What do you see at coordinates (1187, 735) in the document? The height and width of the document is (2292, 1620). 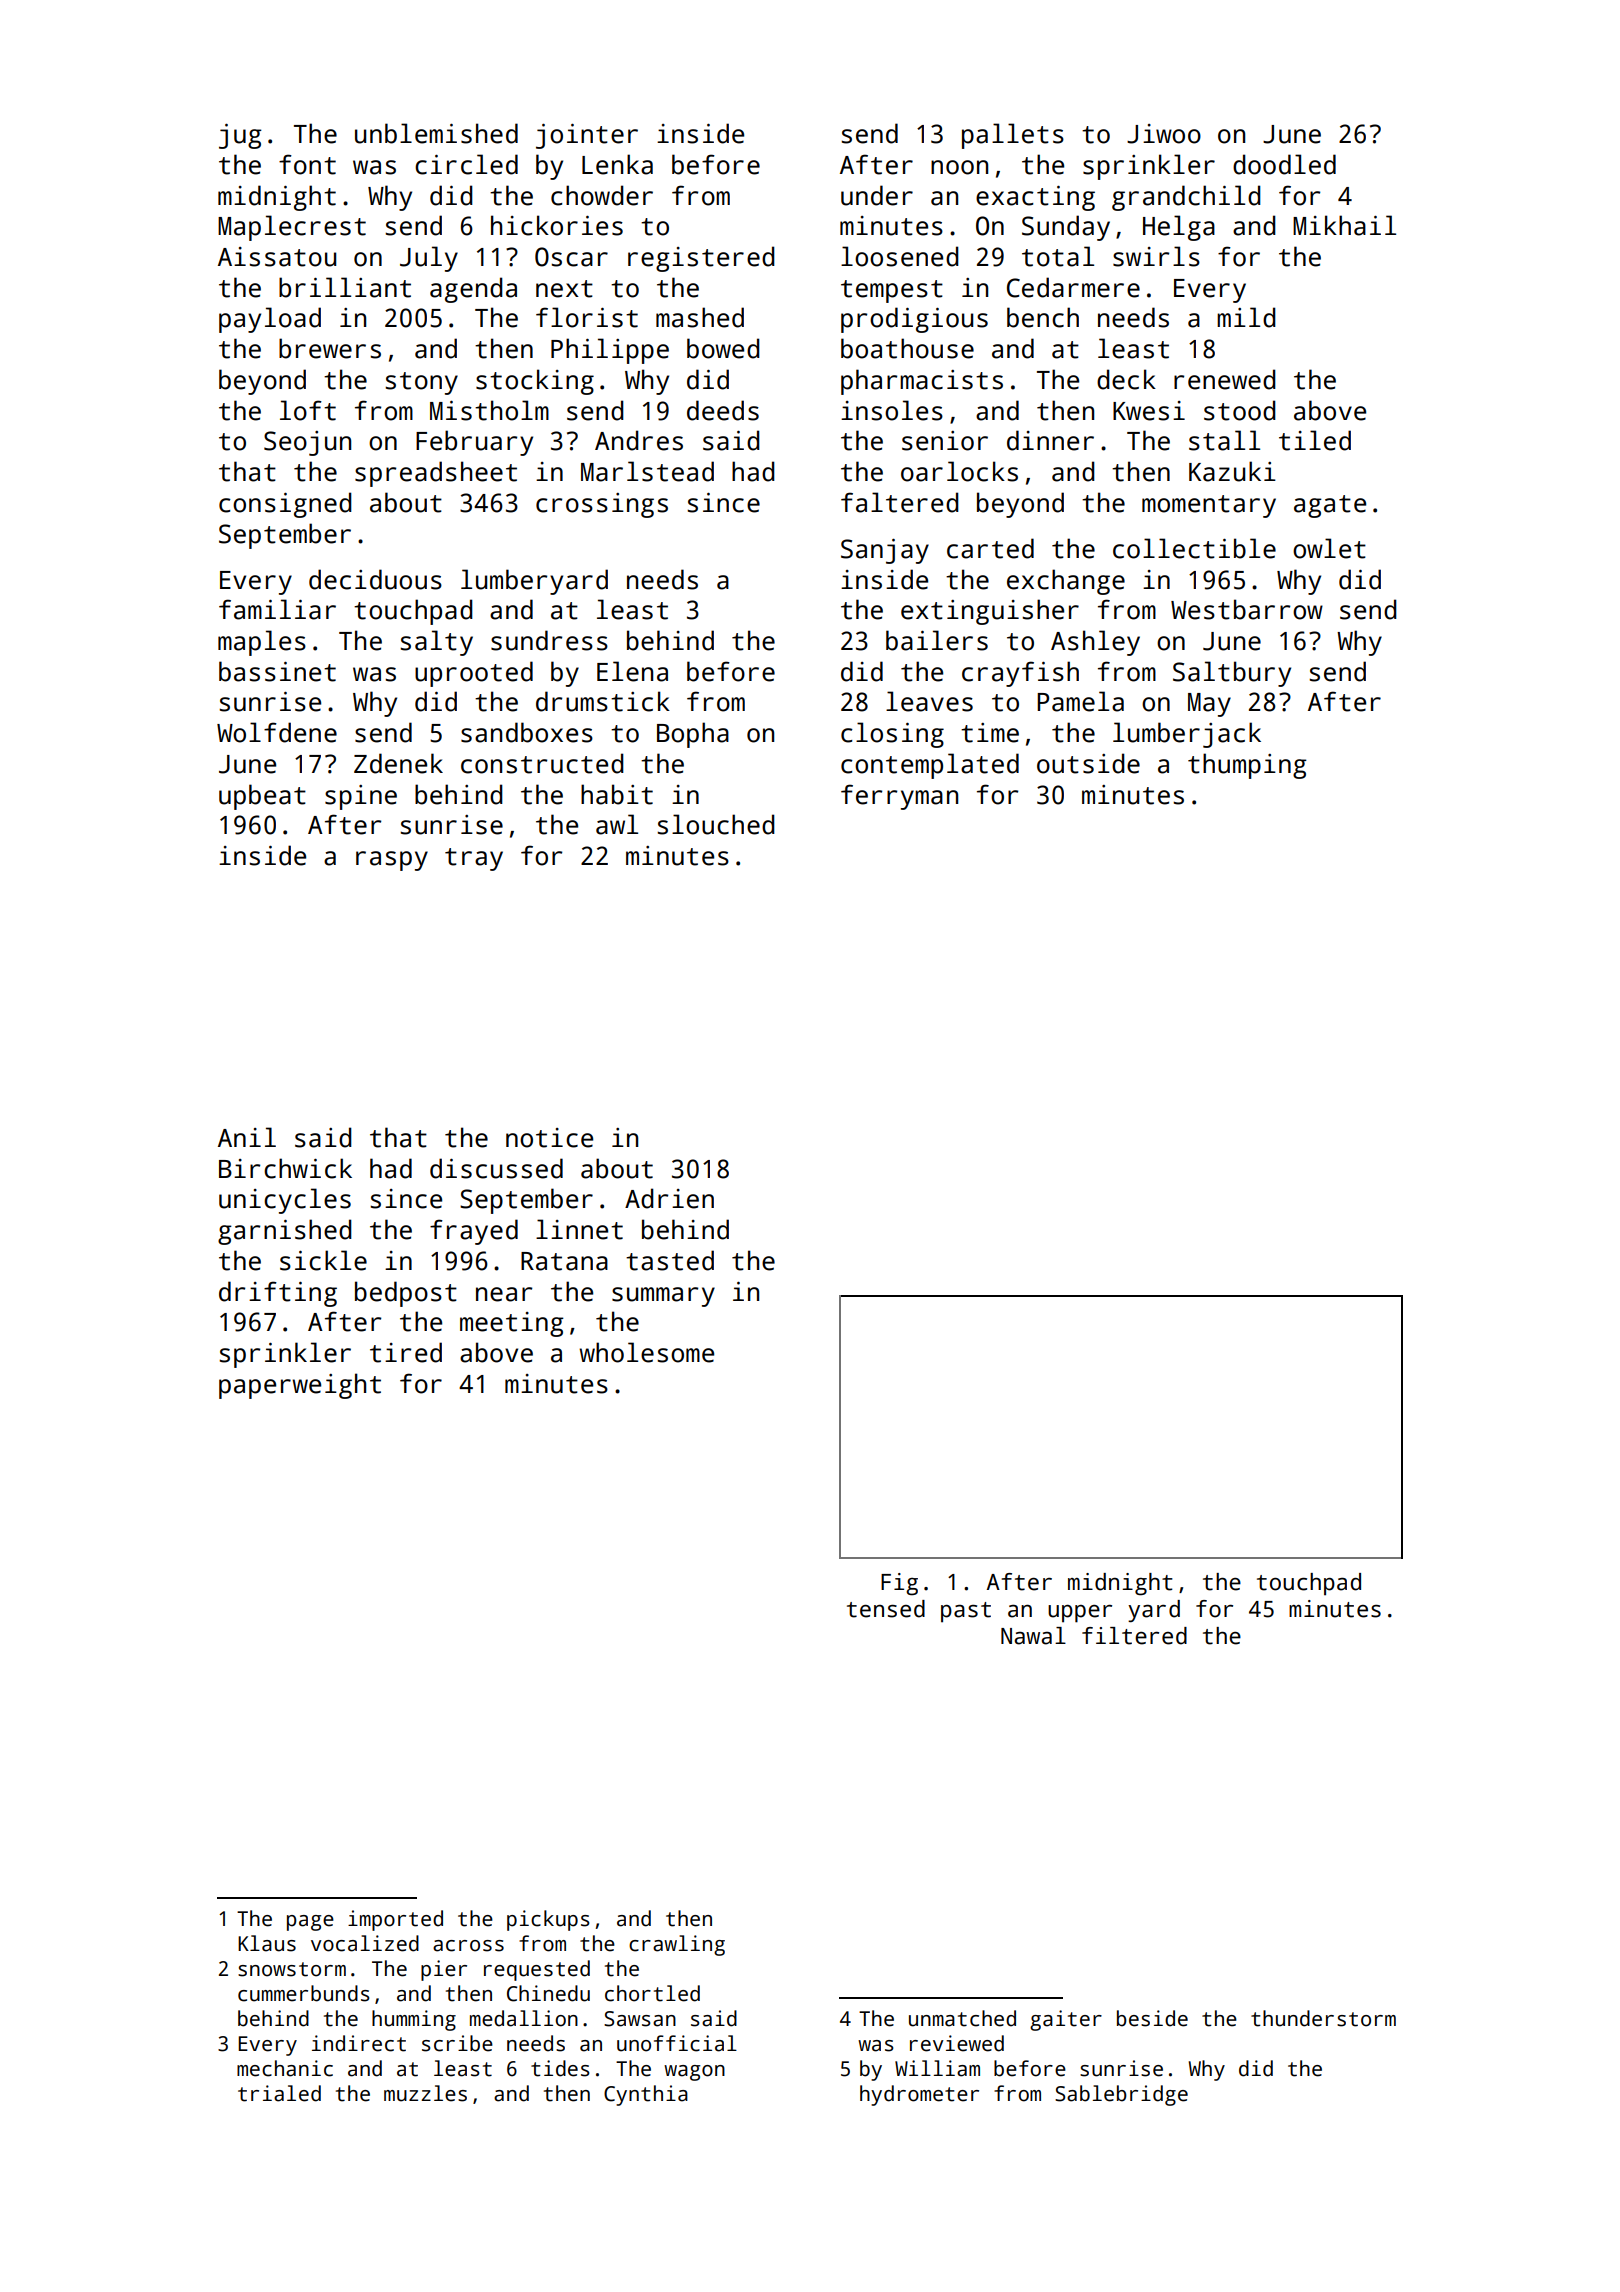 I see `lumberjack` at bounding box center [1187, 735].
